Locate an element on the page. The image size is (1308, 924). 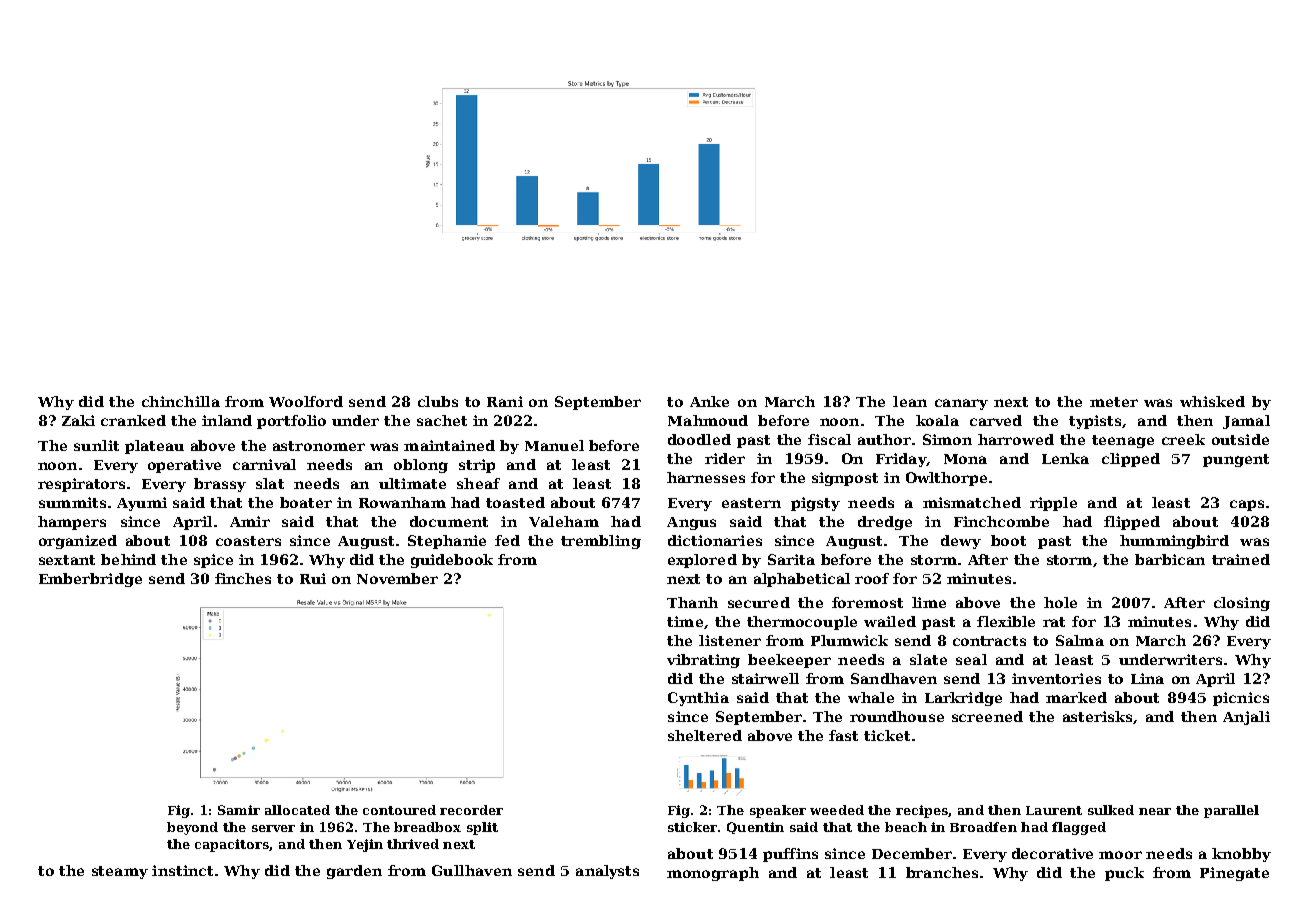
analysts is located at coordinates (607, 872).
